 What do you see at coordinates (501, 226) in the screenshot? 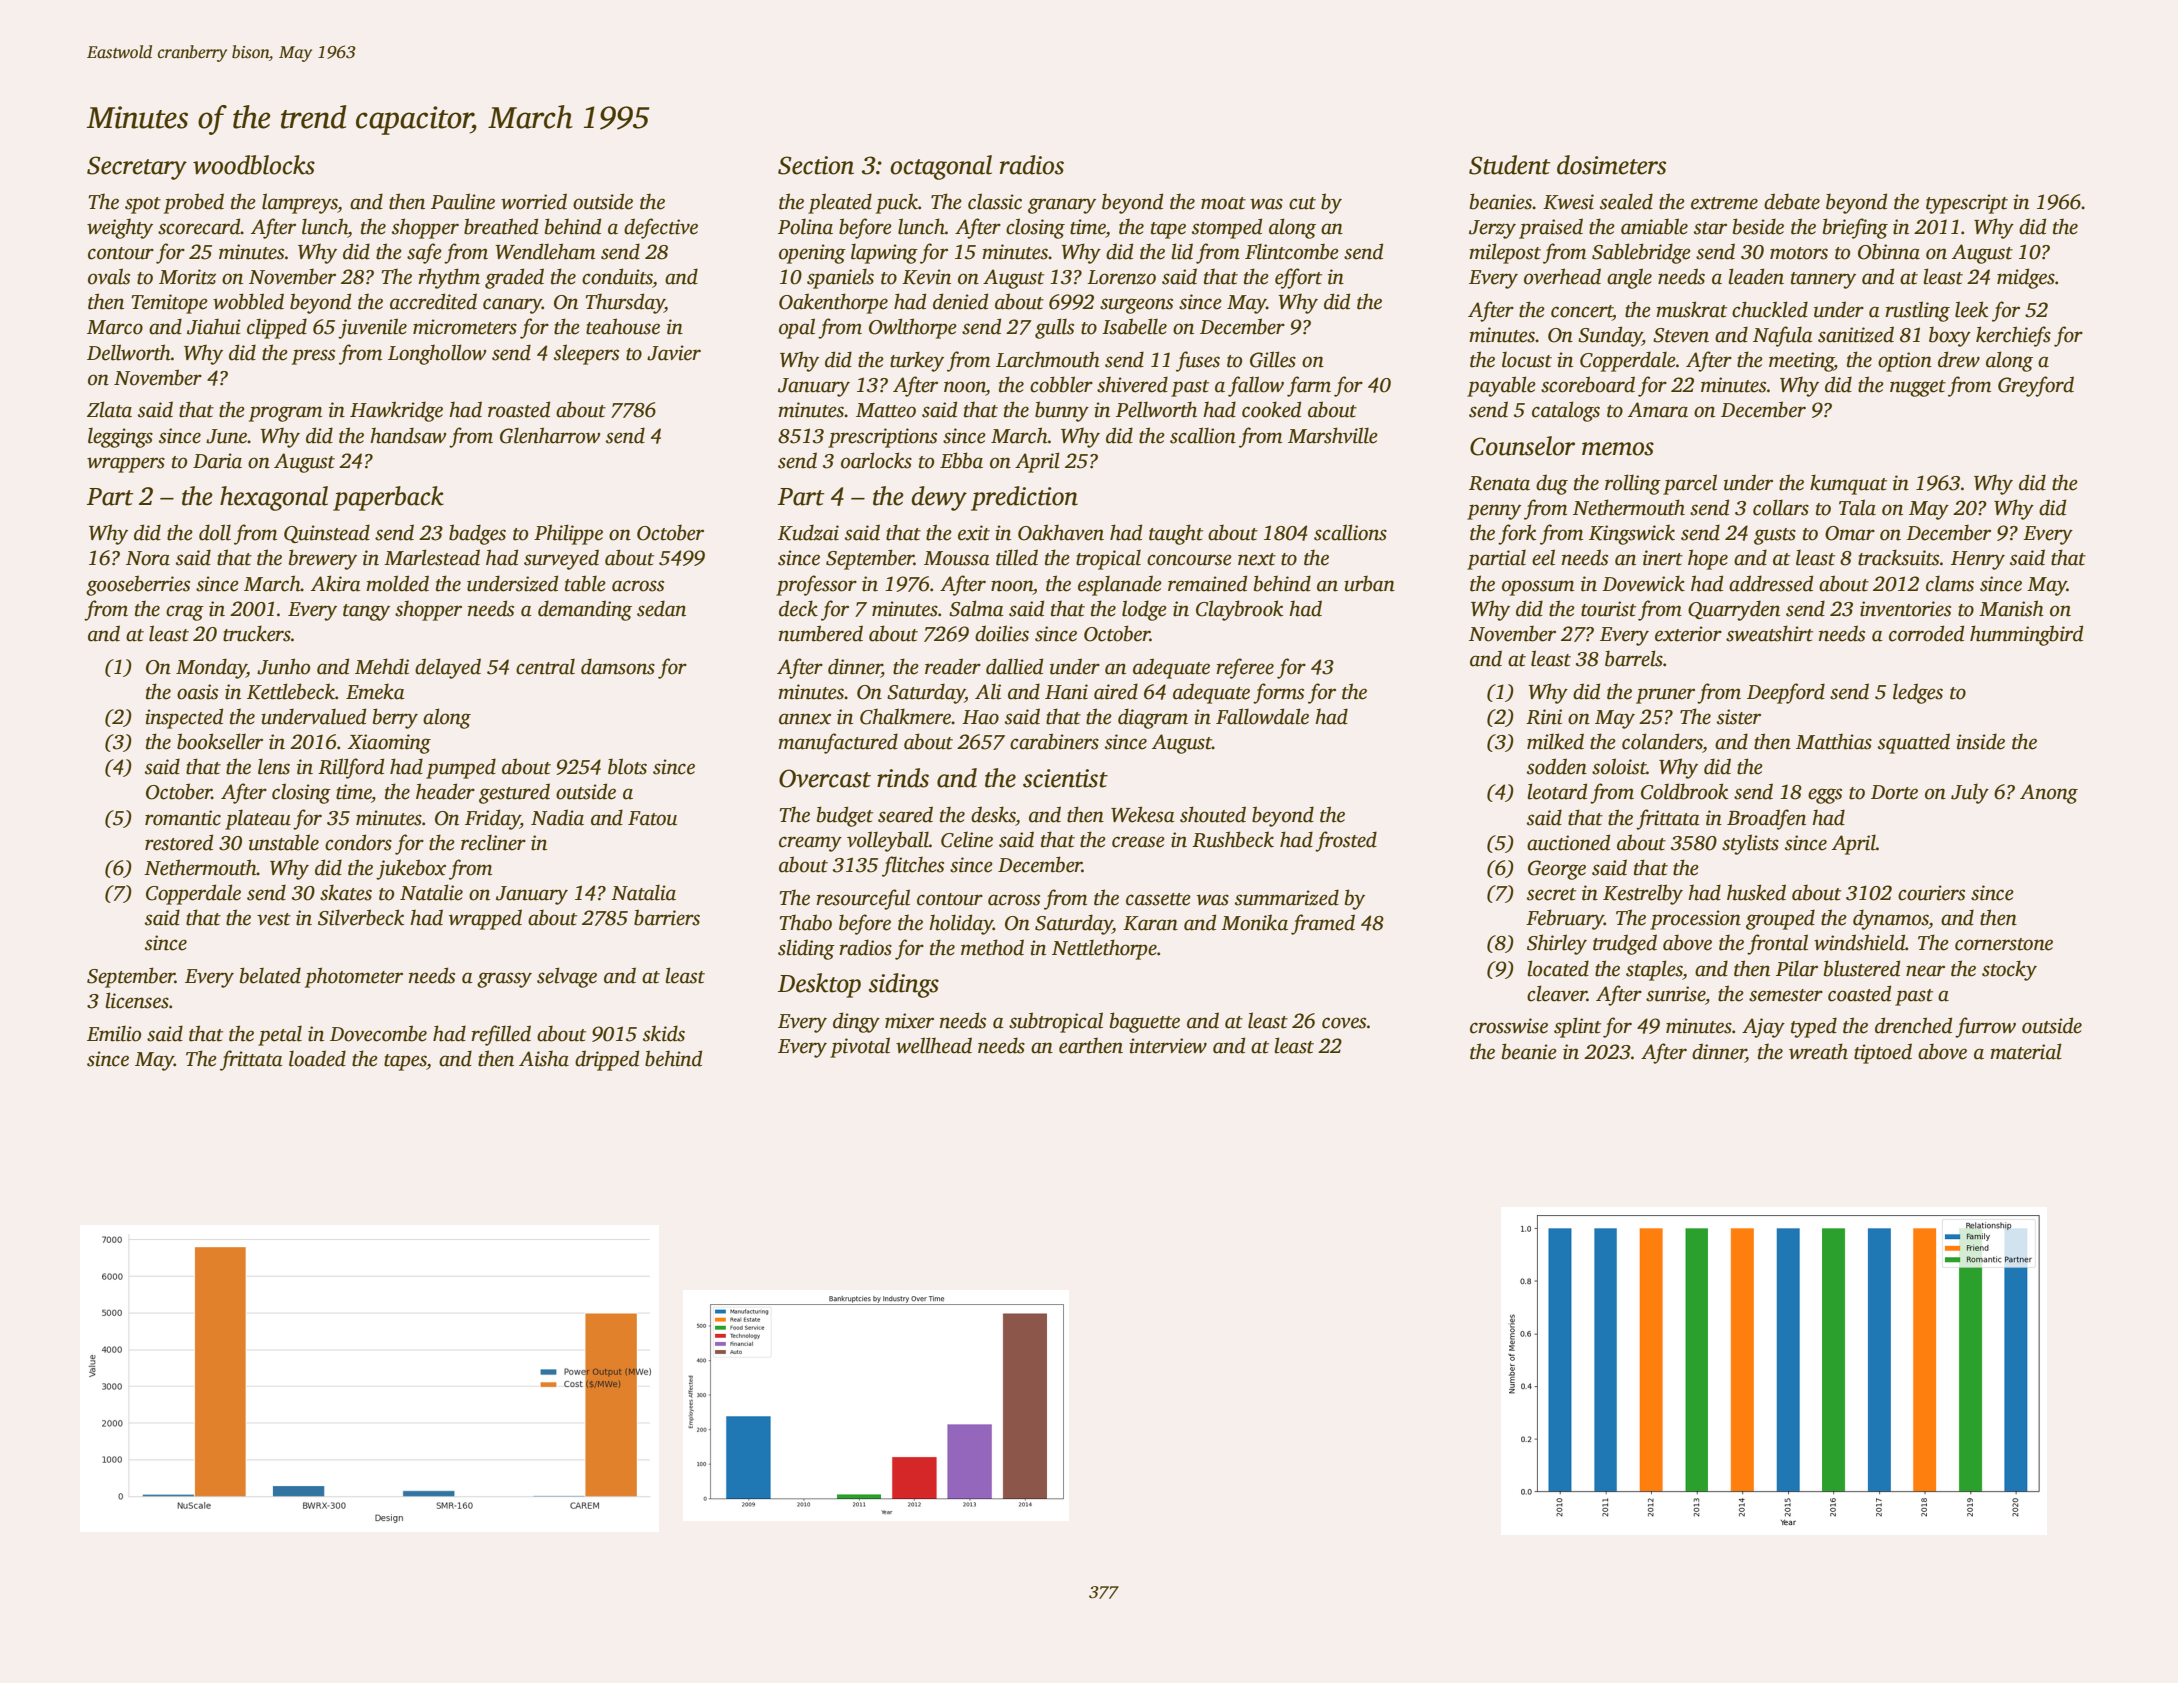
I see `breathed` at bounding box center [501, 226].
